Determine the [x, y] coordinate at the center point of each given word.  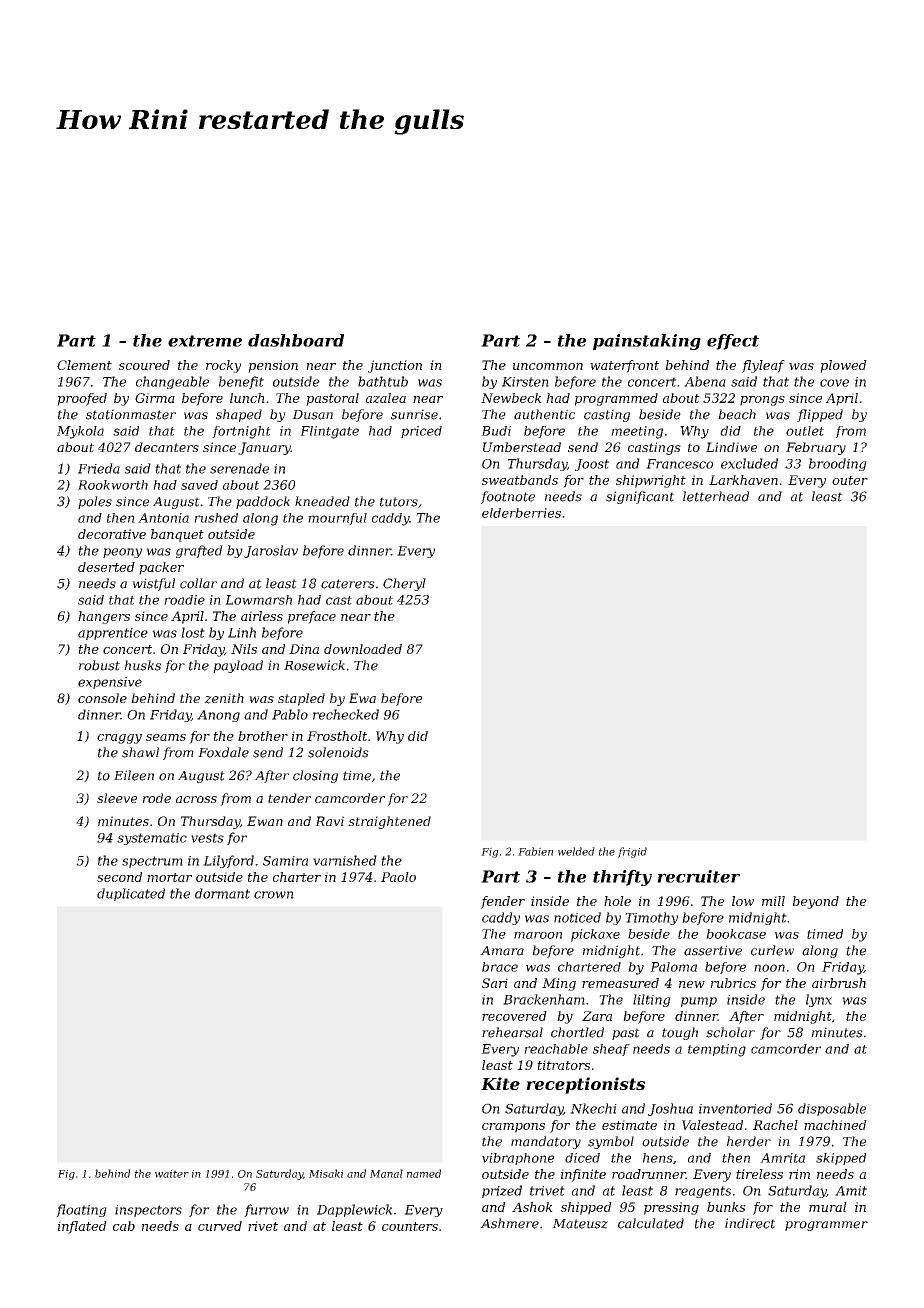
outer [850, 480]
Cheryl [404, 584]
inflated [82, 1227]
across [196, 799]
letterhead [716, 496]
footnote [508, 497]
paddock [263, 502]
